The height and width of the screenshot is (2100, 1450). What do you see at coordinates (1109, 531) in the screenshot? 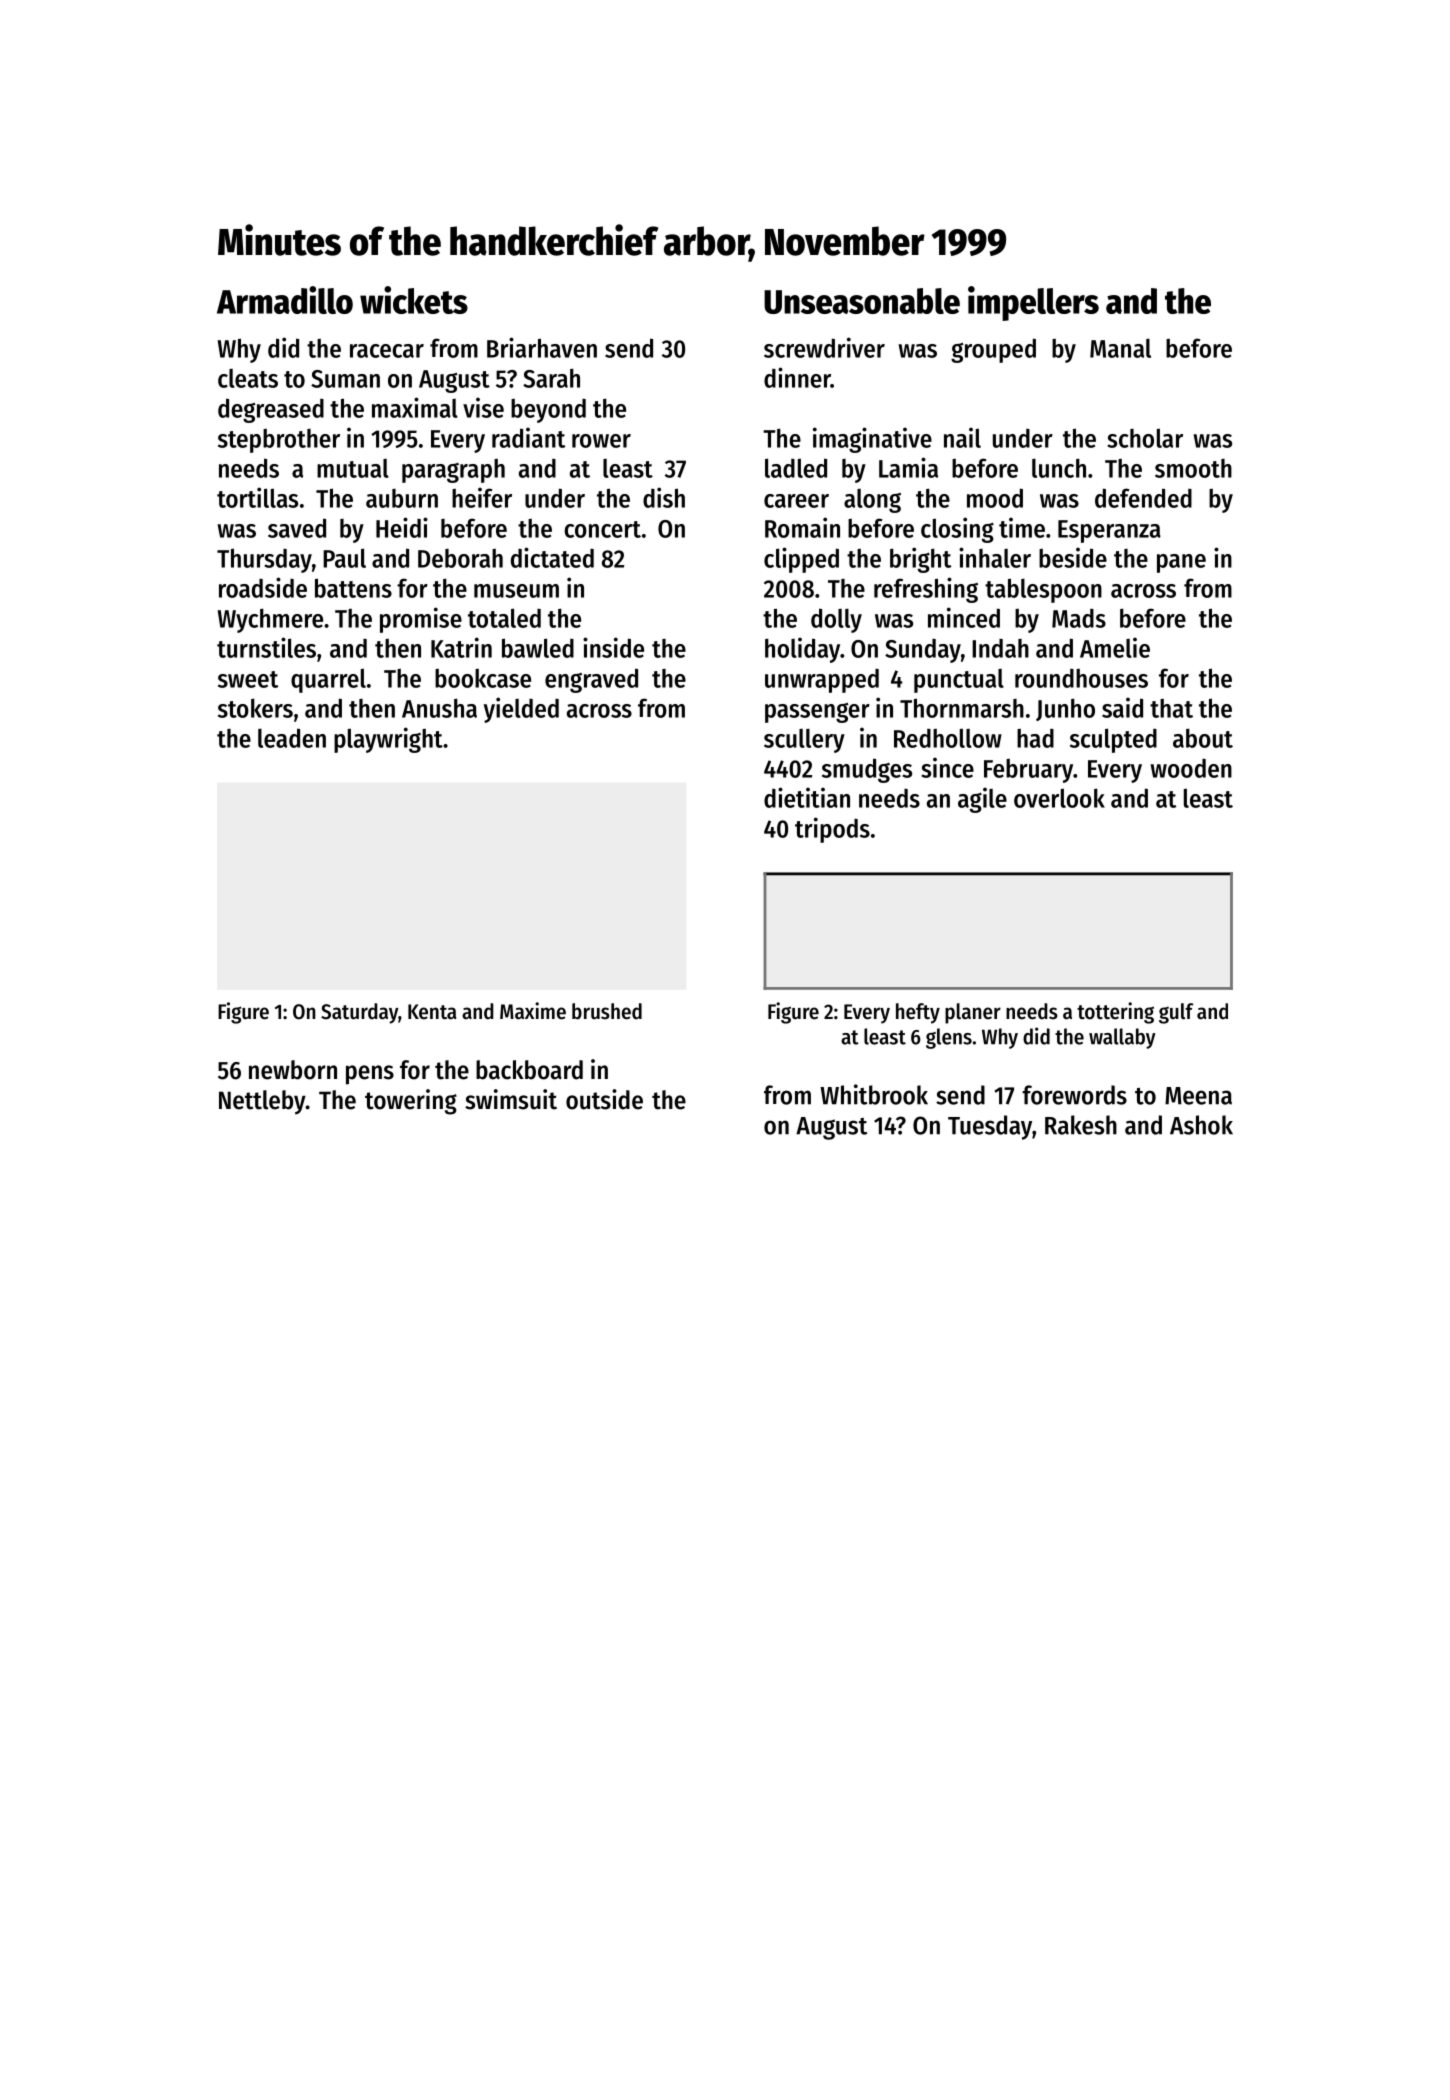
I see `Esperanza` at bounding box center [1109, 531].
